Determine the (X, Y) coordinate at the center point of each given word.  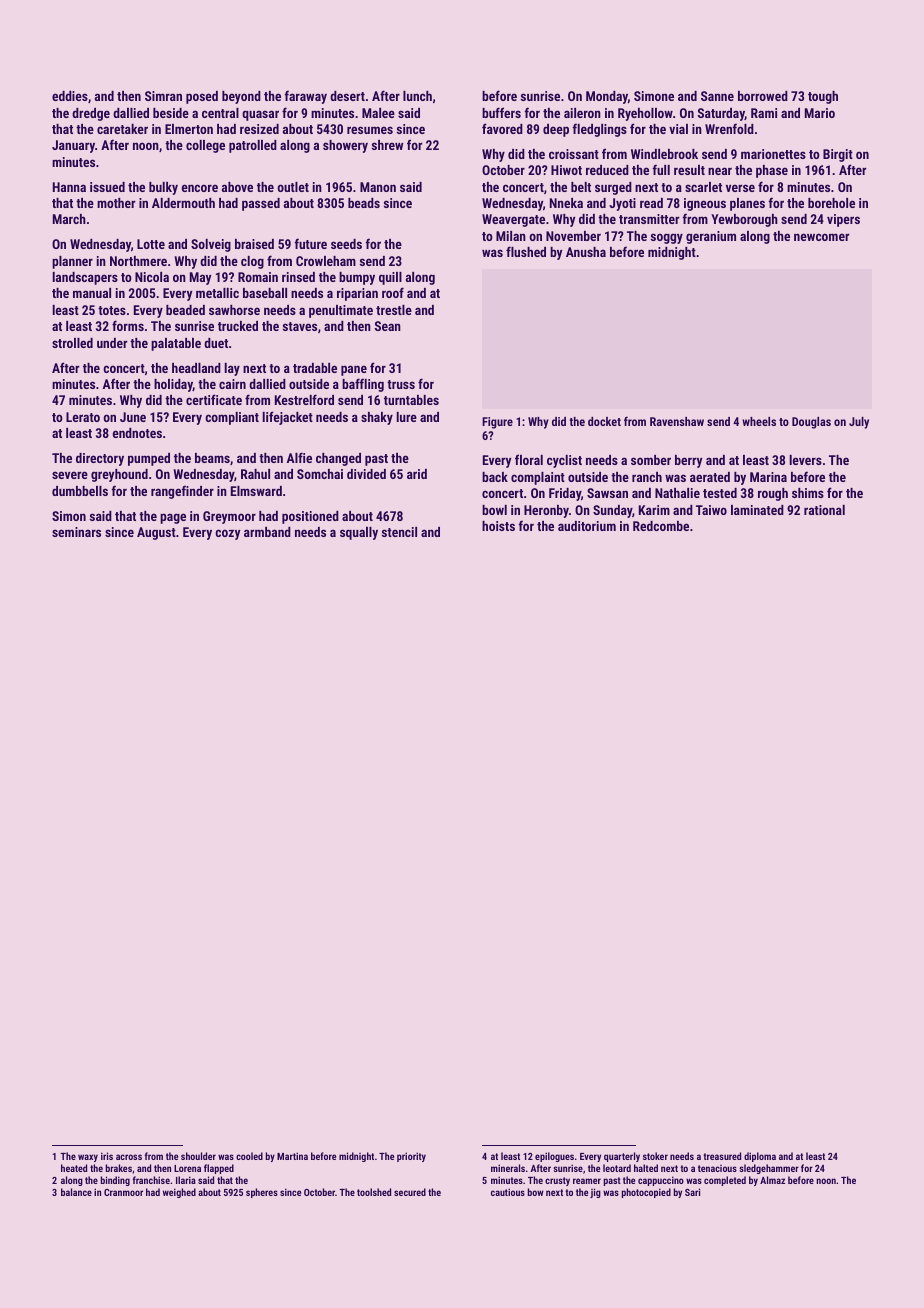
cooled (249, 1156)
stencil (399, 532)
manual (92, 293)
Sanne (717, 96)
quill (390, 278)
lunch (417, 96)
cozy (227, 534)
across (129, 1157)
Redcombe (661, 526)
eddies (70, 96)
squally (359, 533)
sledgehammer (769, 1169)
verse (740, 188)
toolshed (374, 1192)
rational (824, 510)
